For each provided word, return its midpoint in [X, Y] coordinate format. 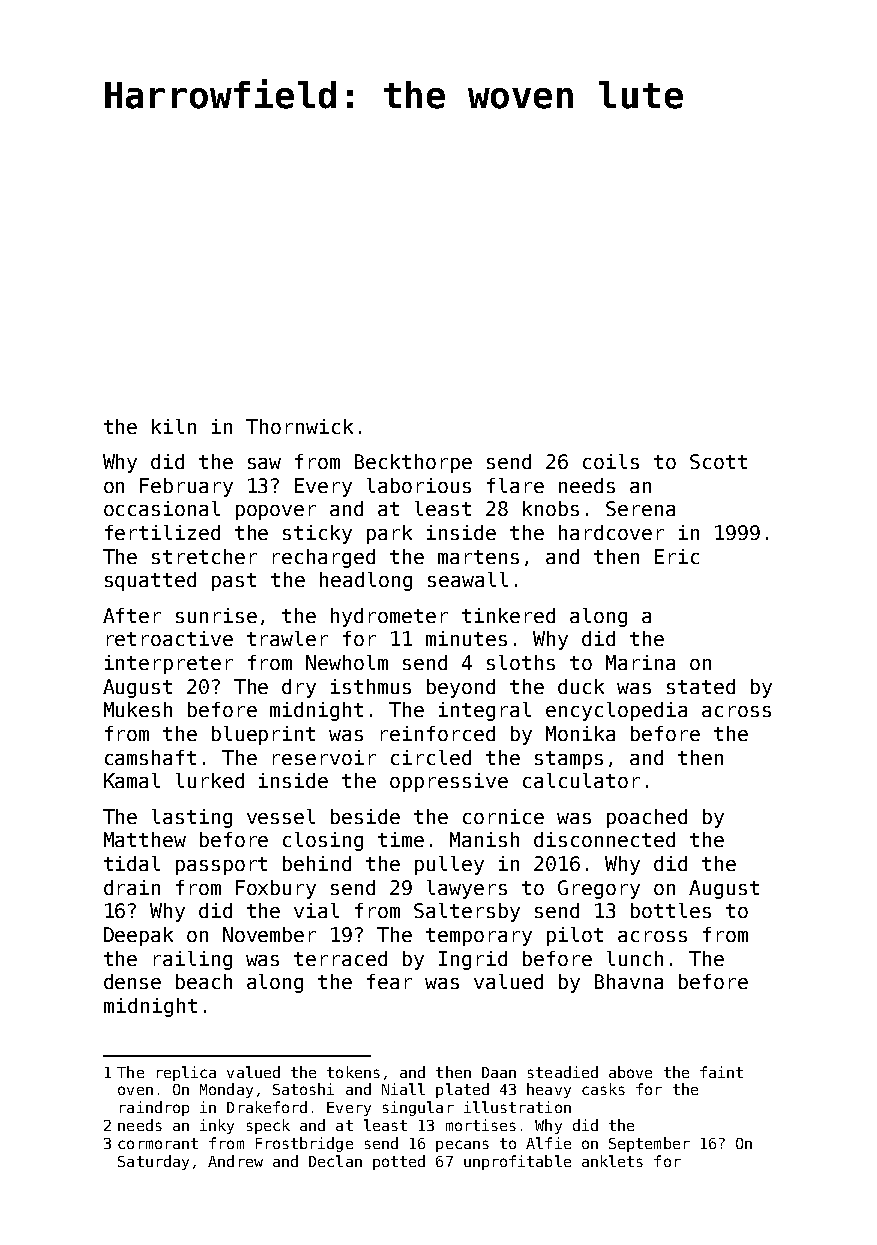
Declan [335, 1161]
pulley [449, 865]
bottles [671, 910]
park [389, 534]
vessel [281, 816]
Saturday [153, 1162]
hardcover [611, 532]
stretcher [204, 556]
